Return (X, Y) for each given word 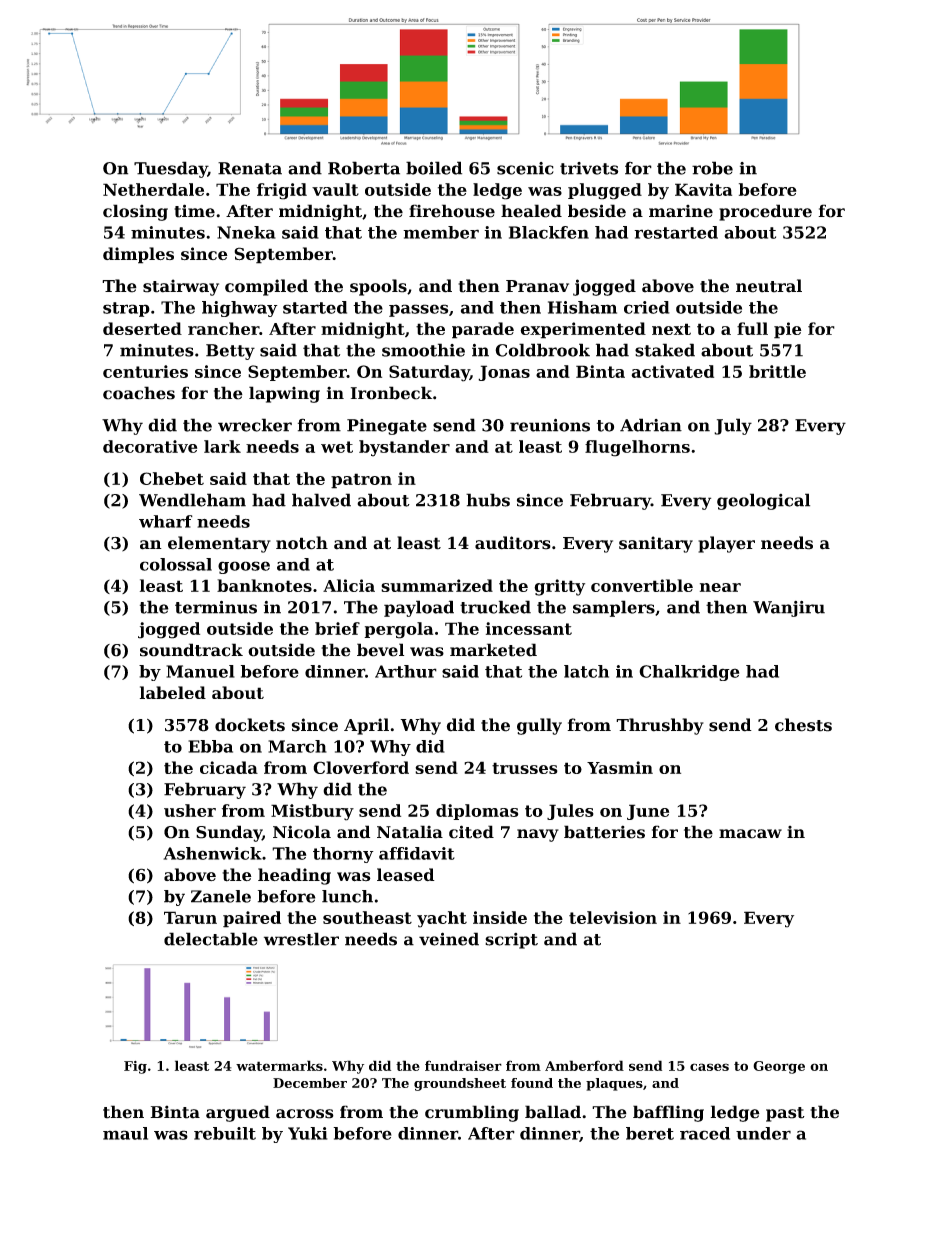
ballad (553, 1112)
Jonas (504, 373)
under (763, 1133)
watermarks (279, 1065)
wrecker (255, 425)
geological (763, 501)
